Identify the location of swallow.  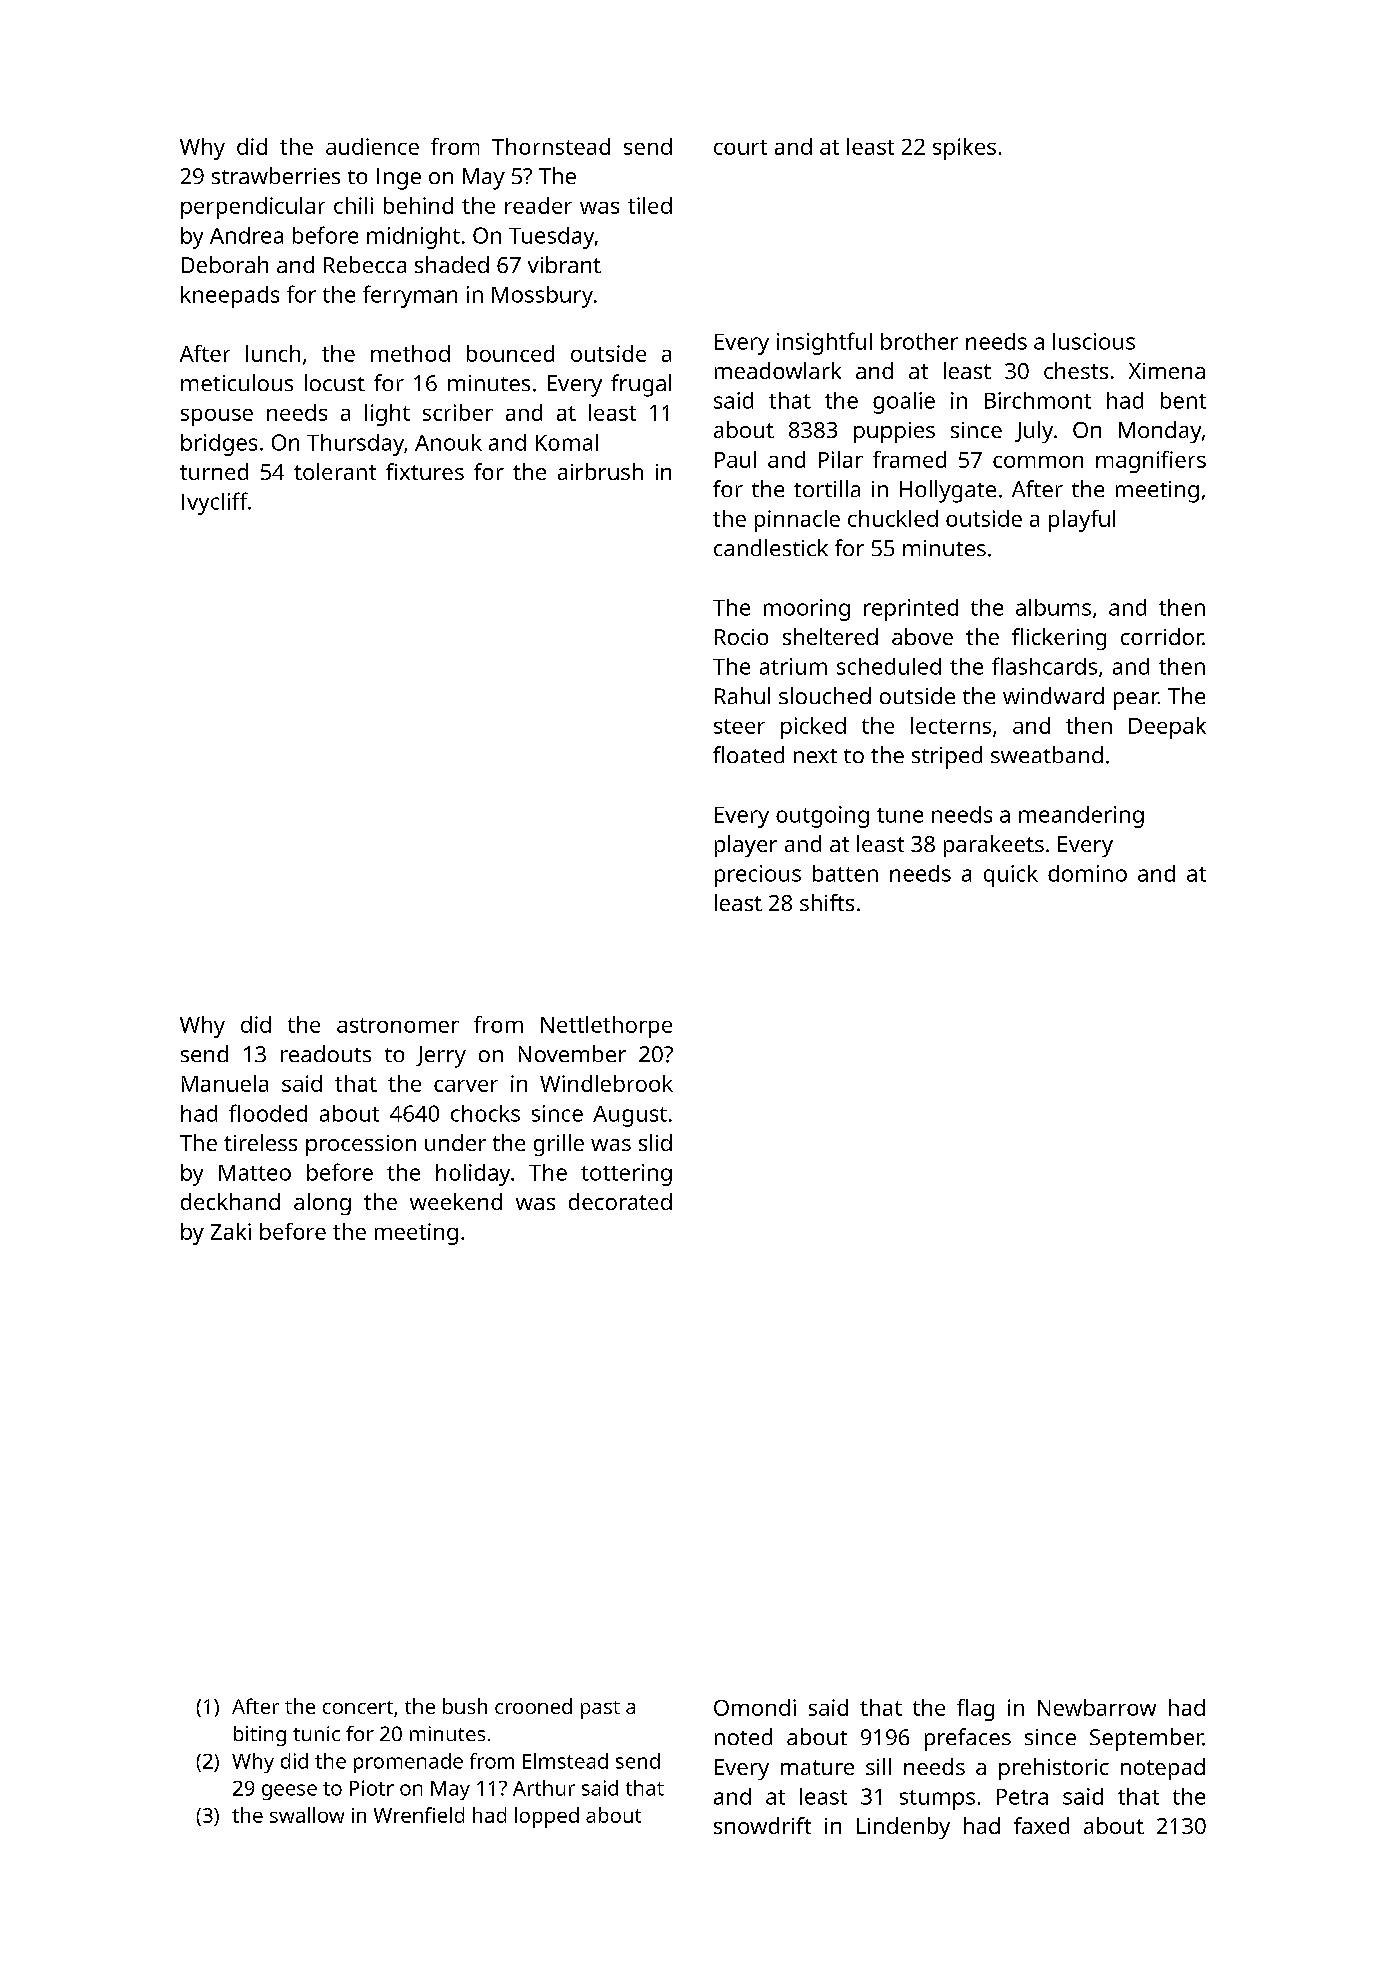
(307, 1815).
